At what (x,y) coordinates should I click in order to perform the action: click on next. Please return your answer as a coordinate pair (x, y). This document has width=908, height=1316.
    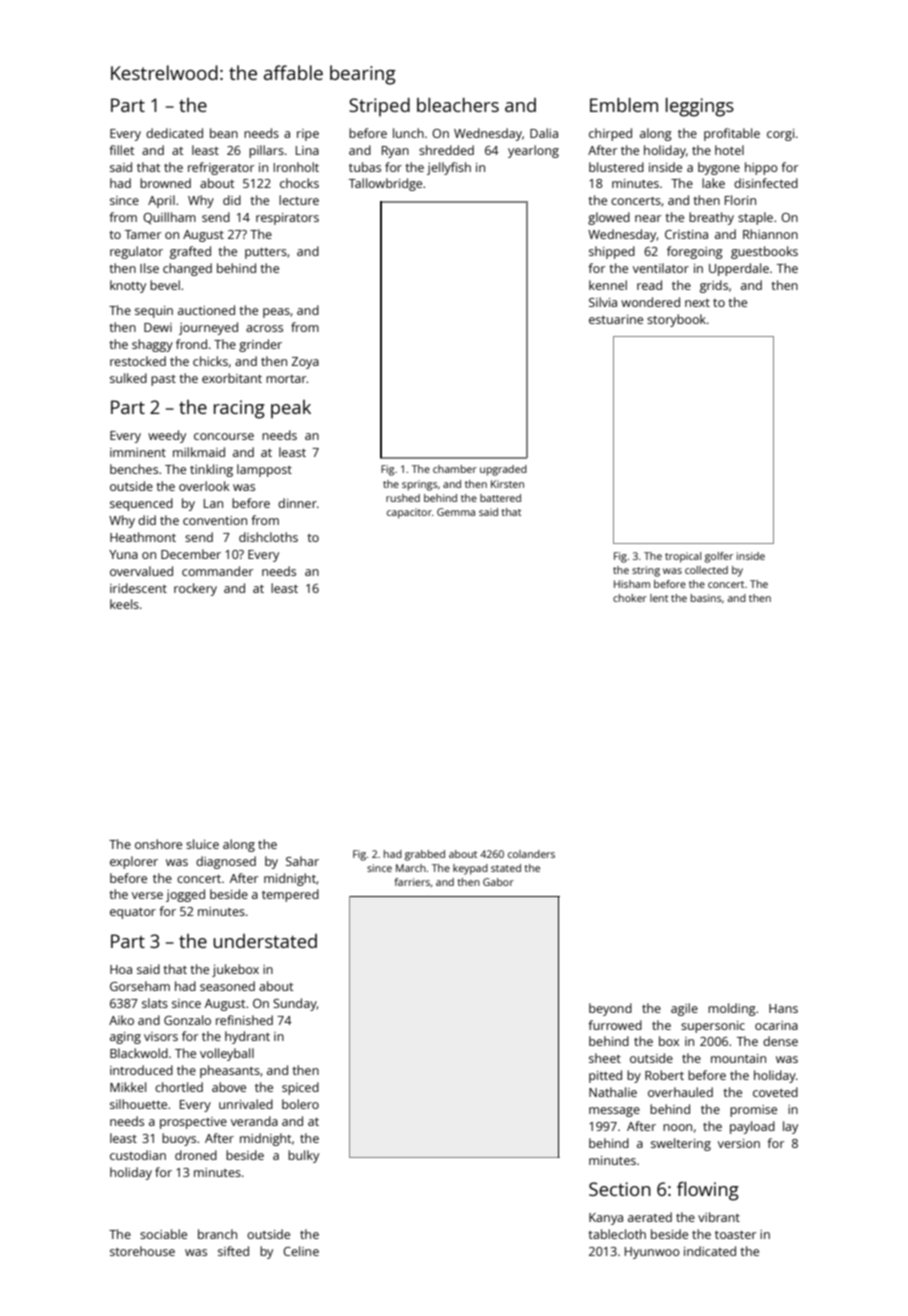
    Looking at the image, I should click on (697, 303).
